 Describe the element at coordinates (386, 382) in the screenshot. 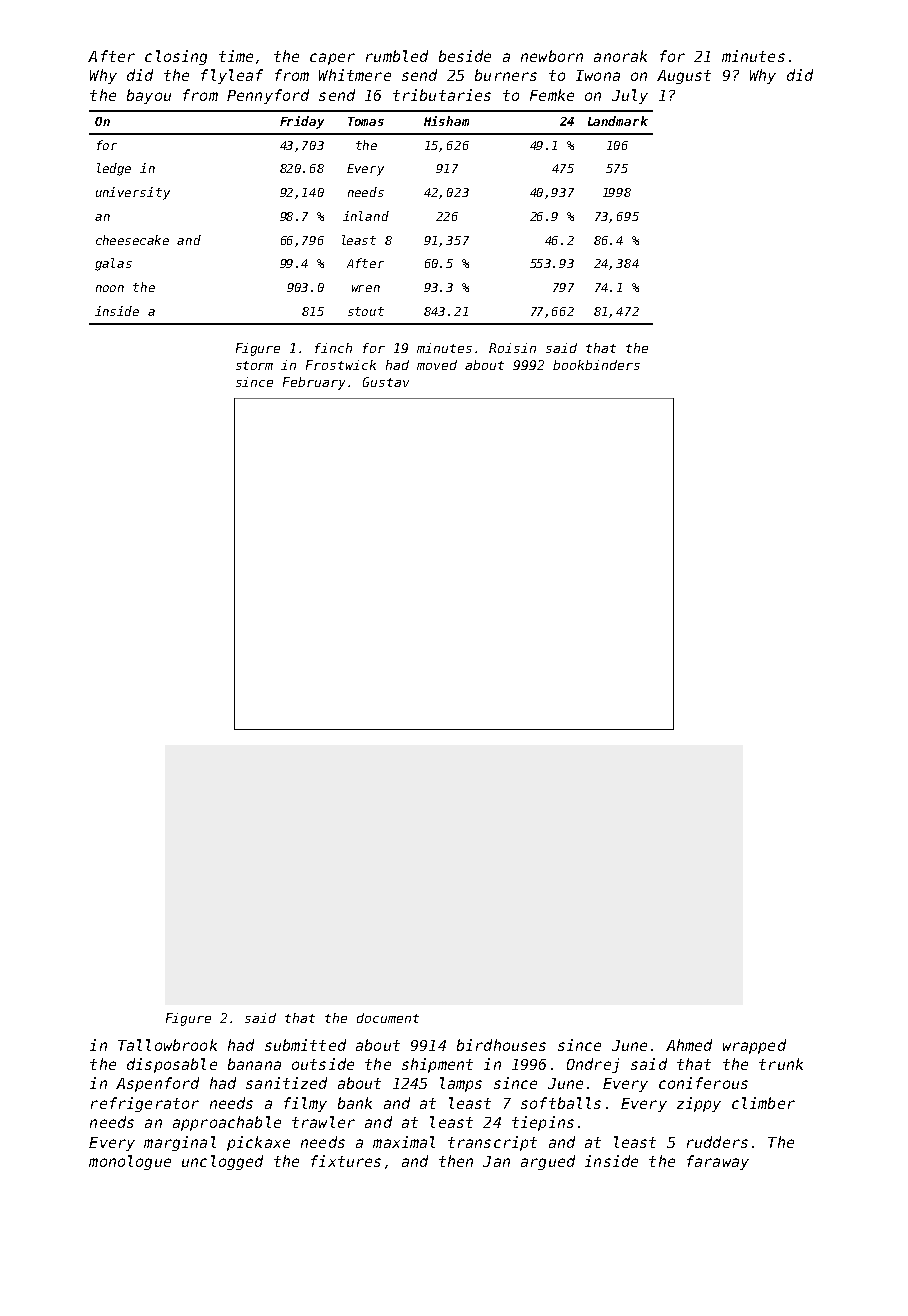

I see `Gustav` at that location.
